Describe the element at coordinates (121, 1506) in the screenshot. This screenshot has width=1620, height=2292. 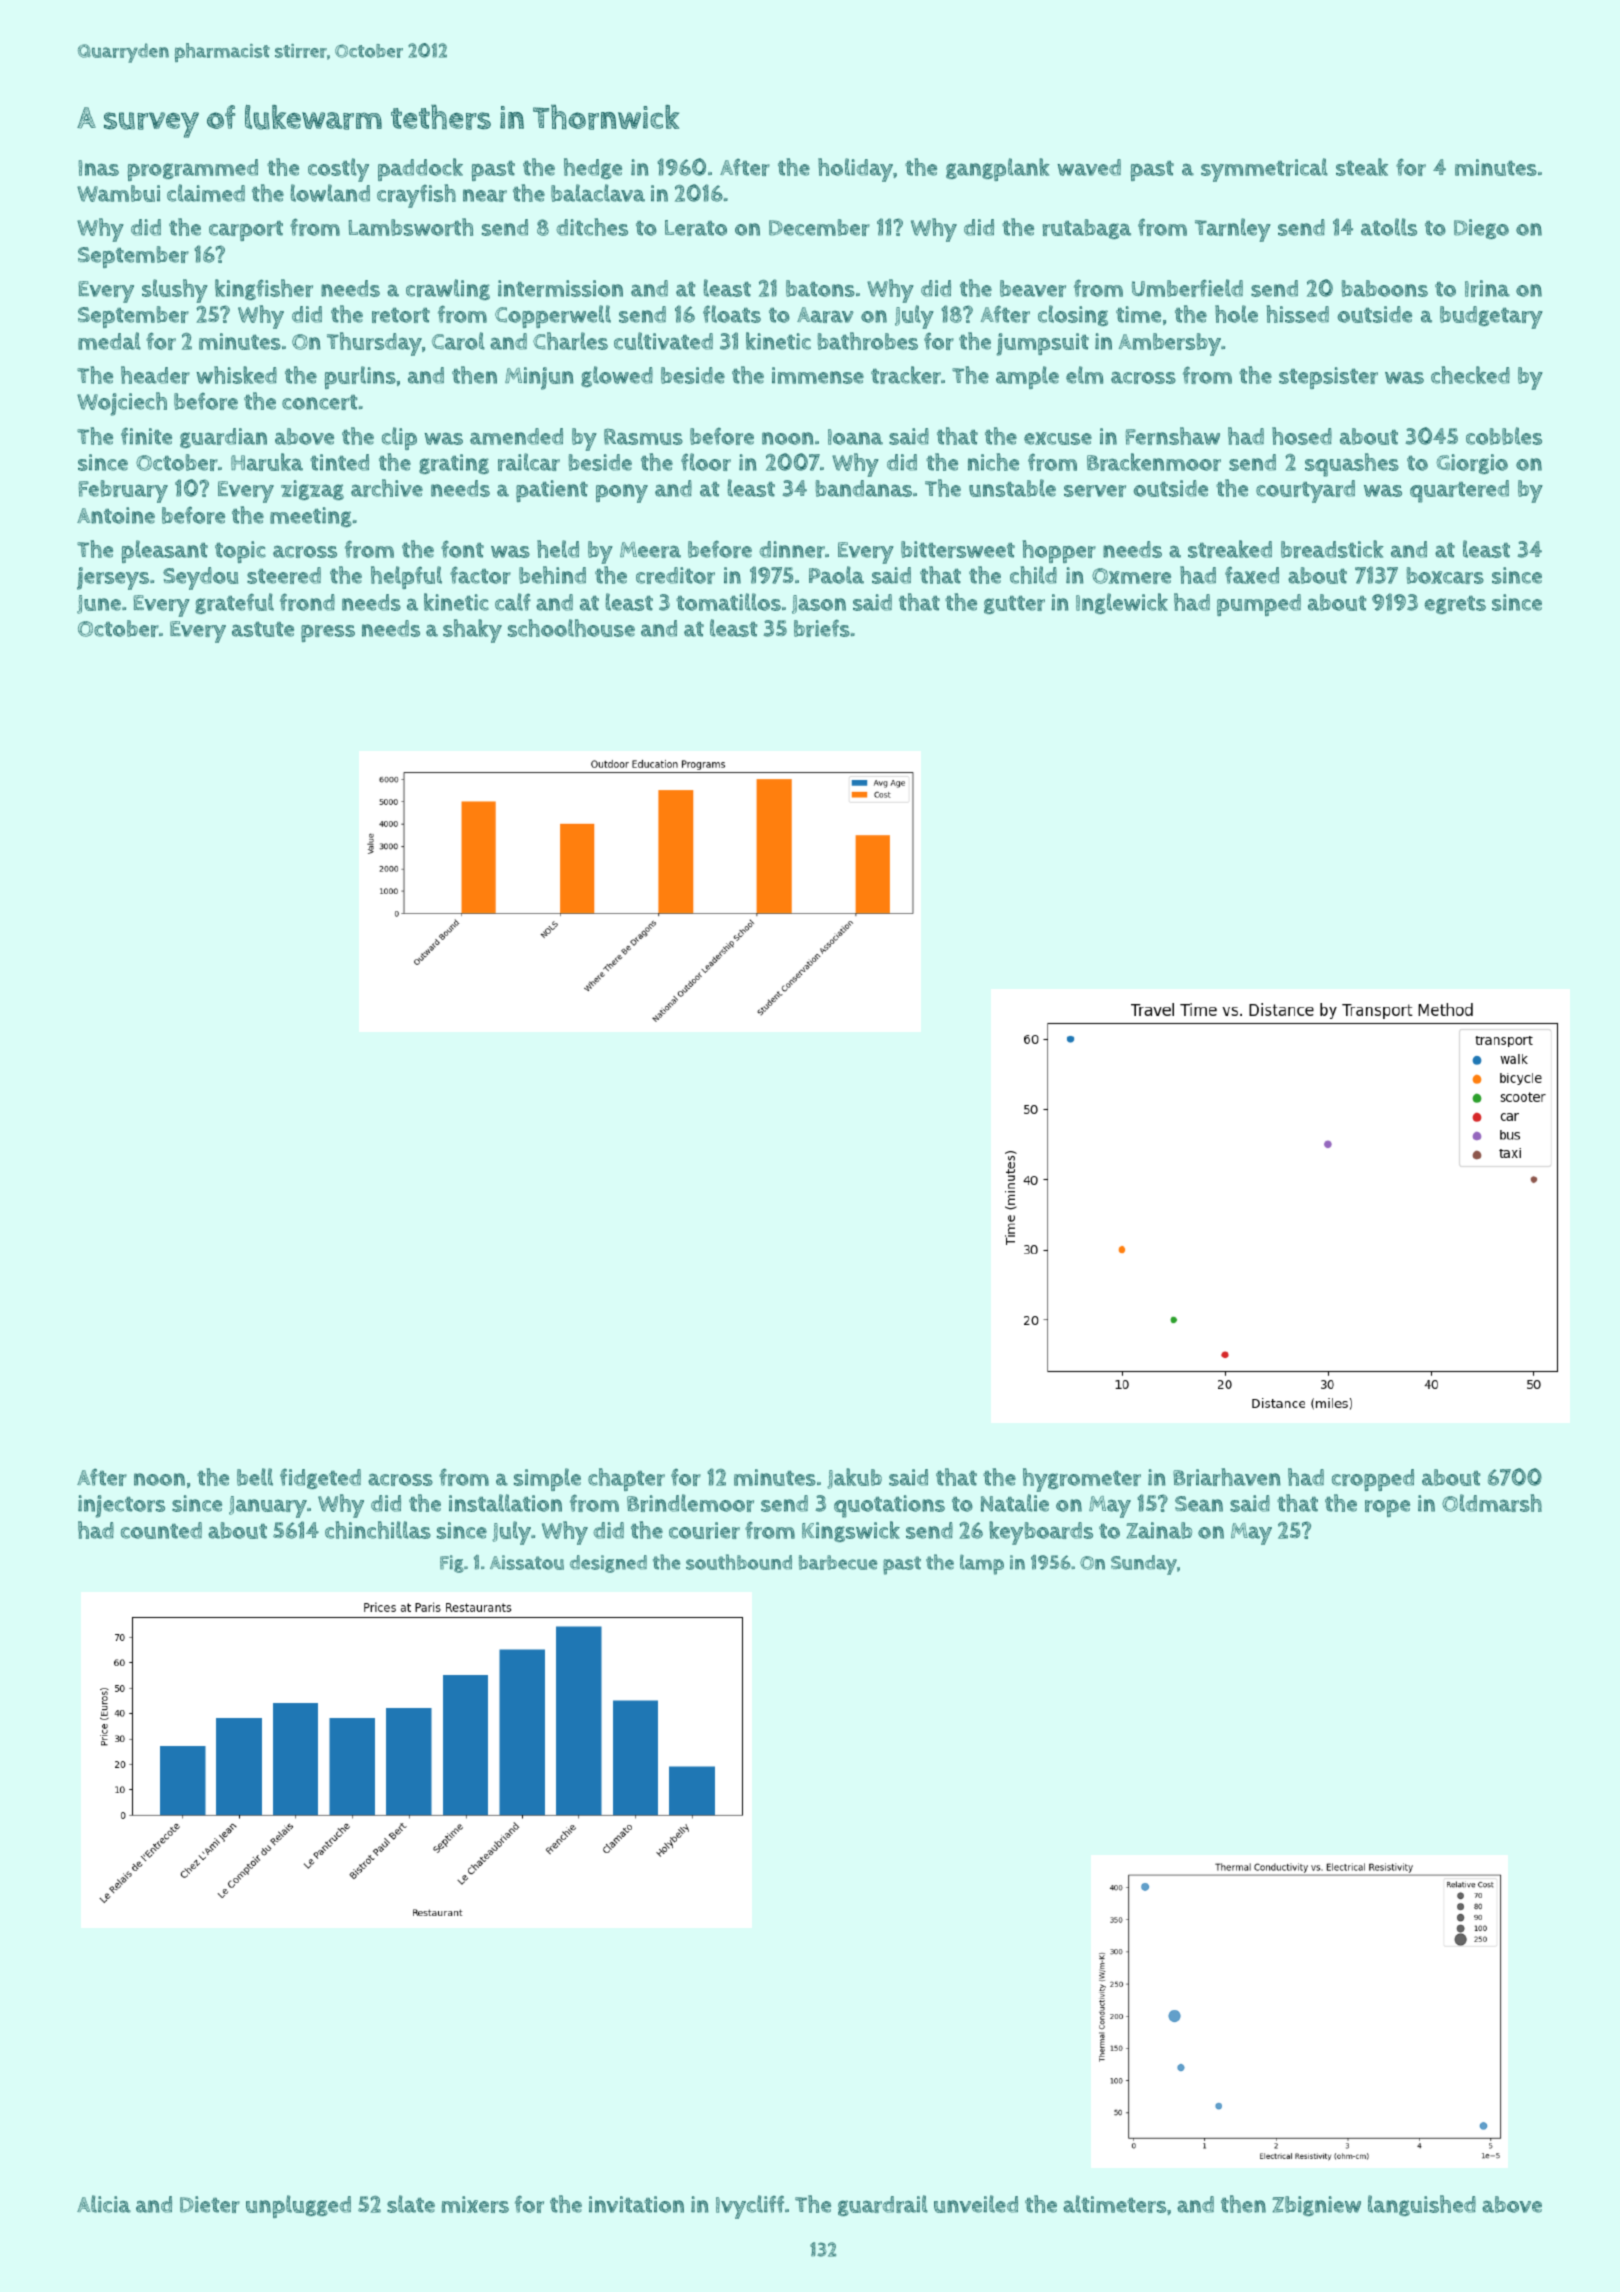
I see `injectors` at that location.
